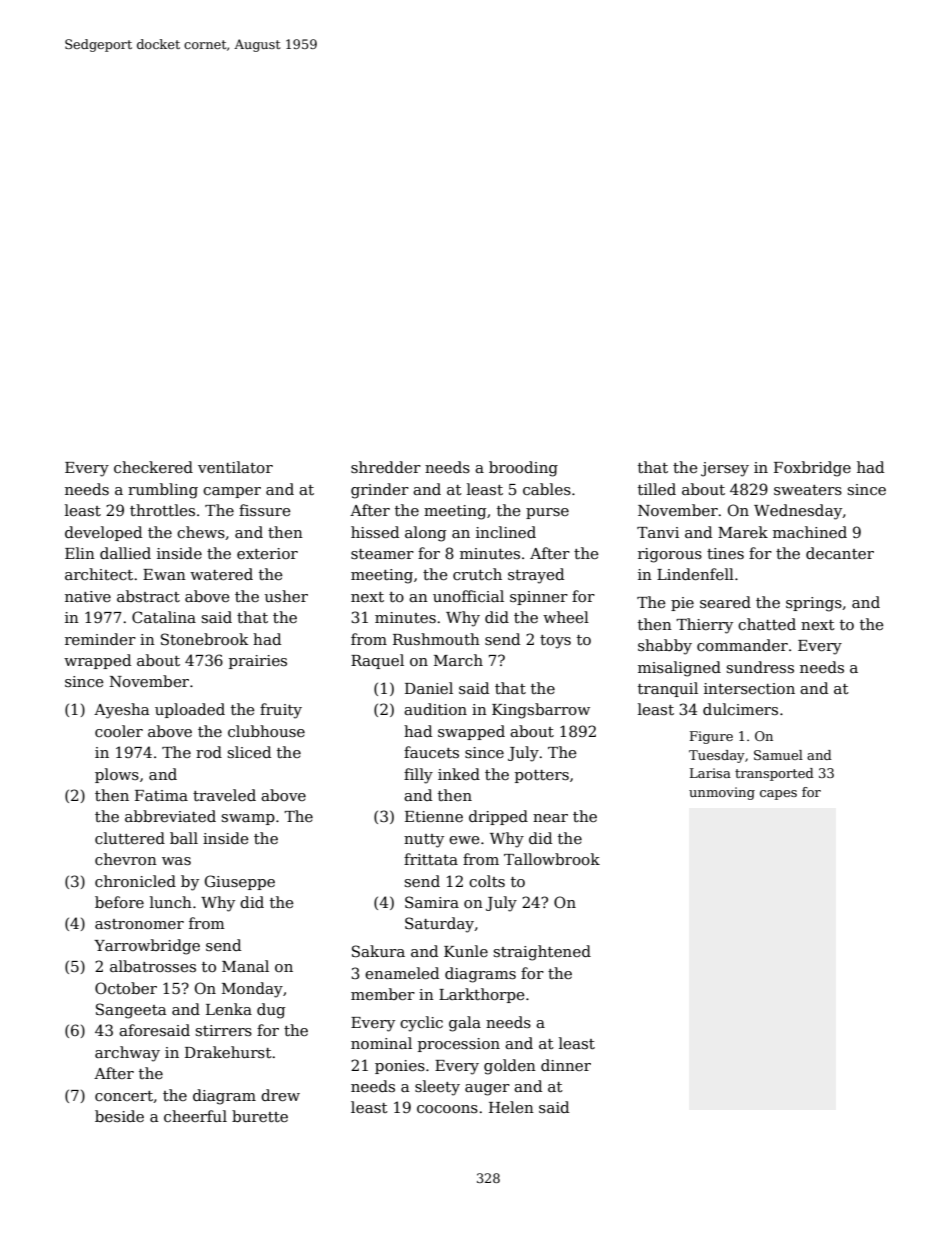 This document has width=952, height=1233. Describe the element at coordinates (812, 469) in the document. I see `Foxbridge` at that location.
